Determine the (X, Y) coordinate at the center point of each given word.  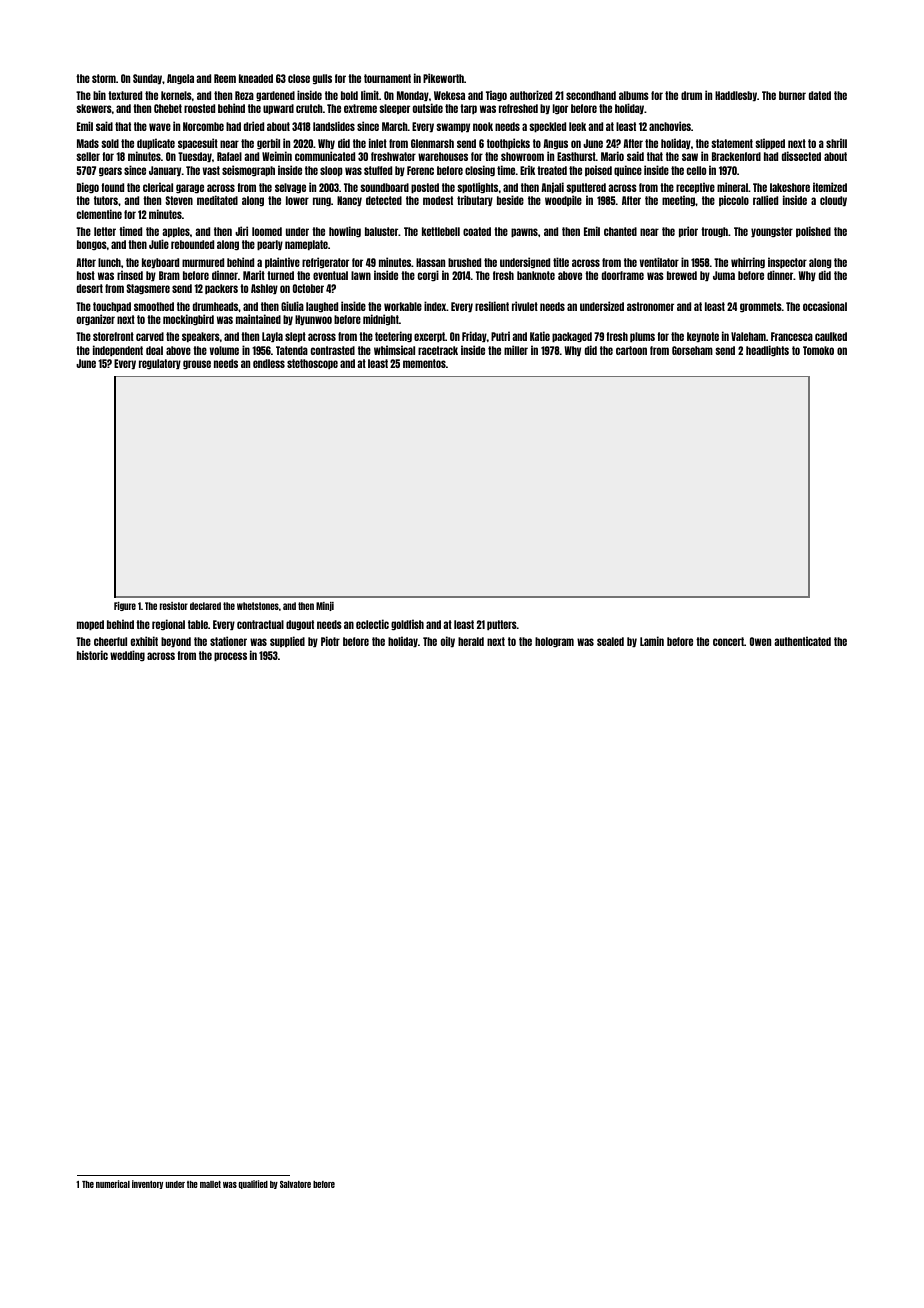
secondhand (591, 95)
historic (92, 655)
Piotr (330, 641)
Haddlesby (736, 96)
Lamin (652, 641)
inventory (147, 1184)
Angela (180, 79)
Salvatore (295, 1184)
